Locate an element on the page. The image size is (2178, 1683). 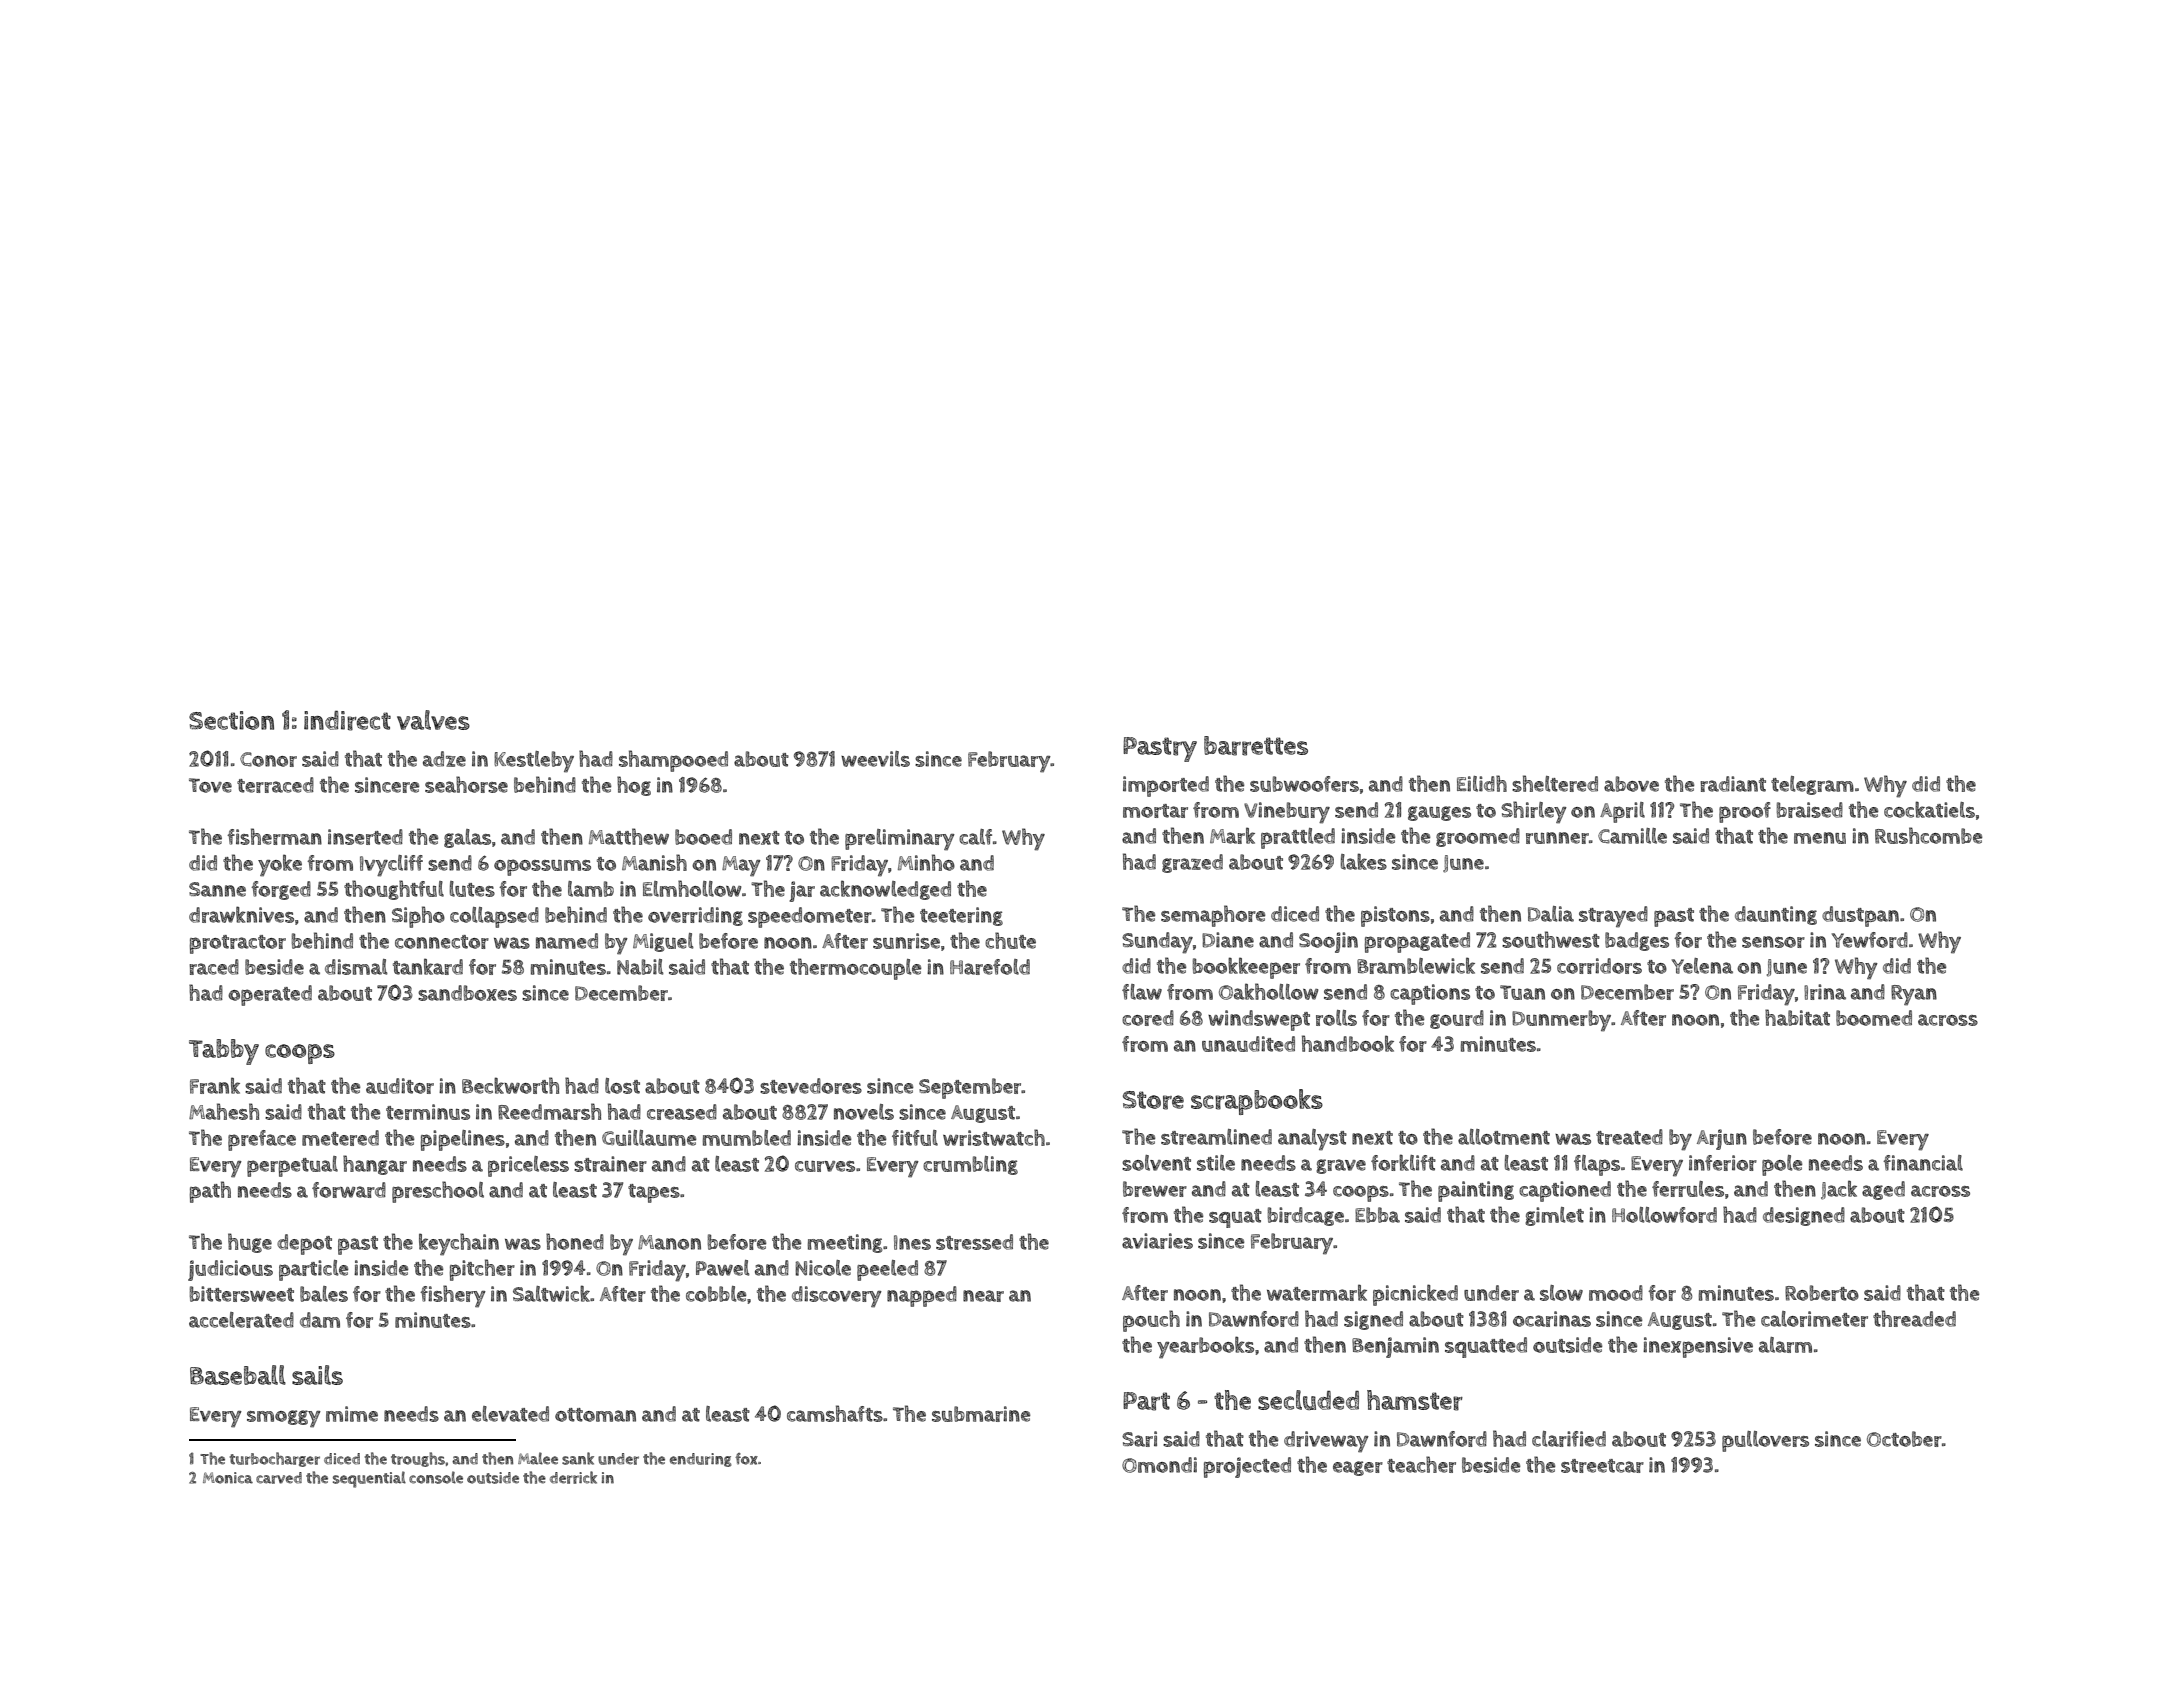
Camille is located at coordinates (1632, 836).
